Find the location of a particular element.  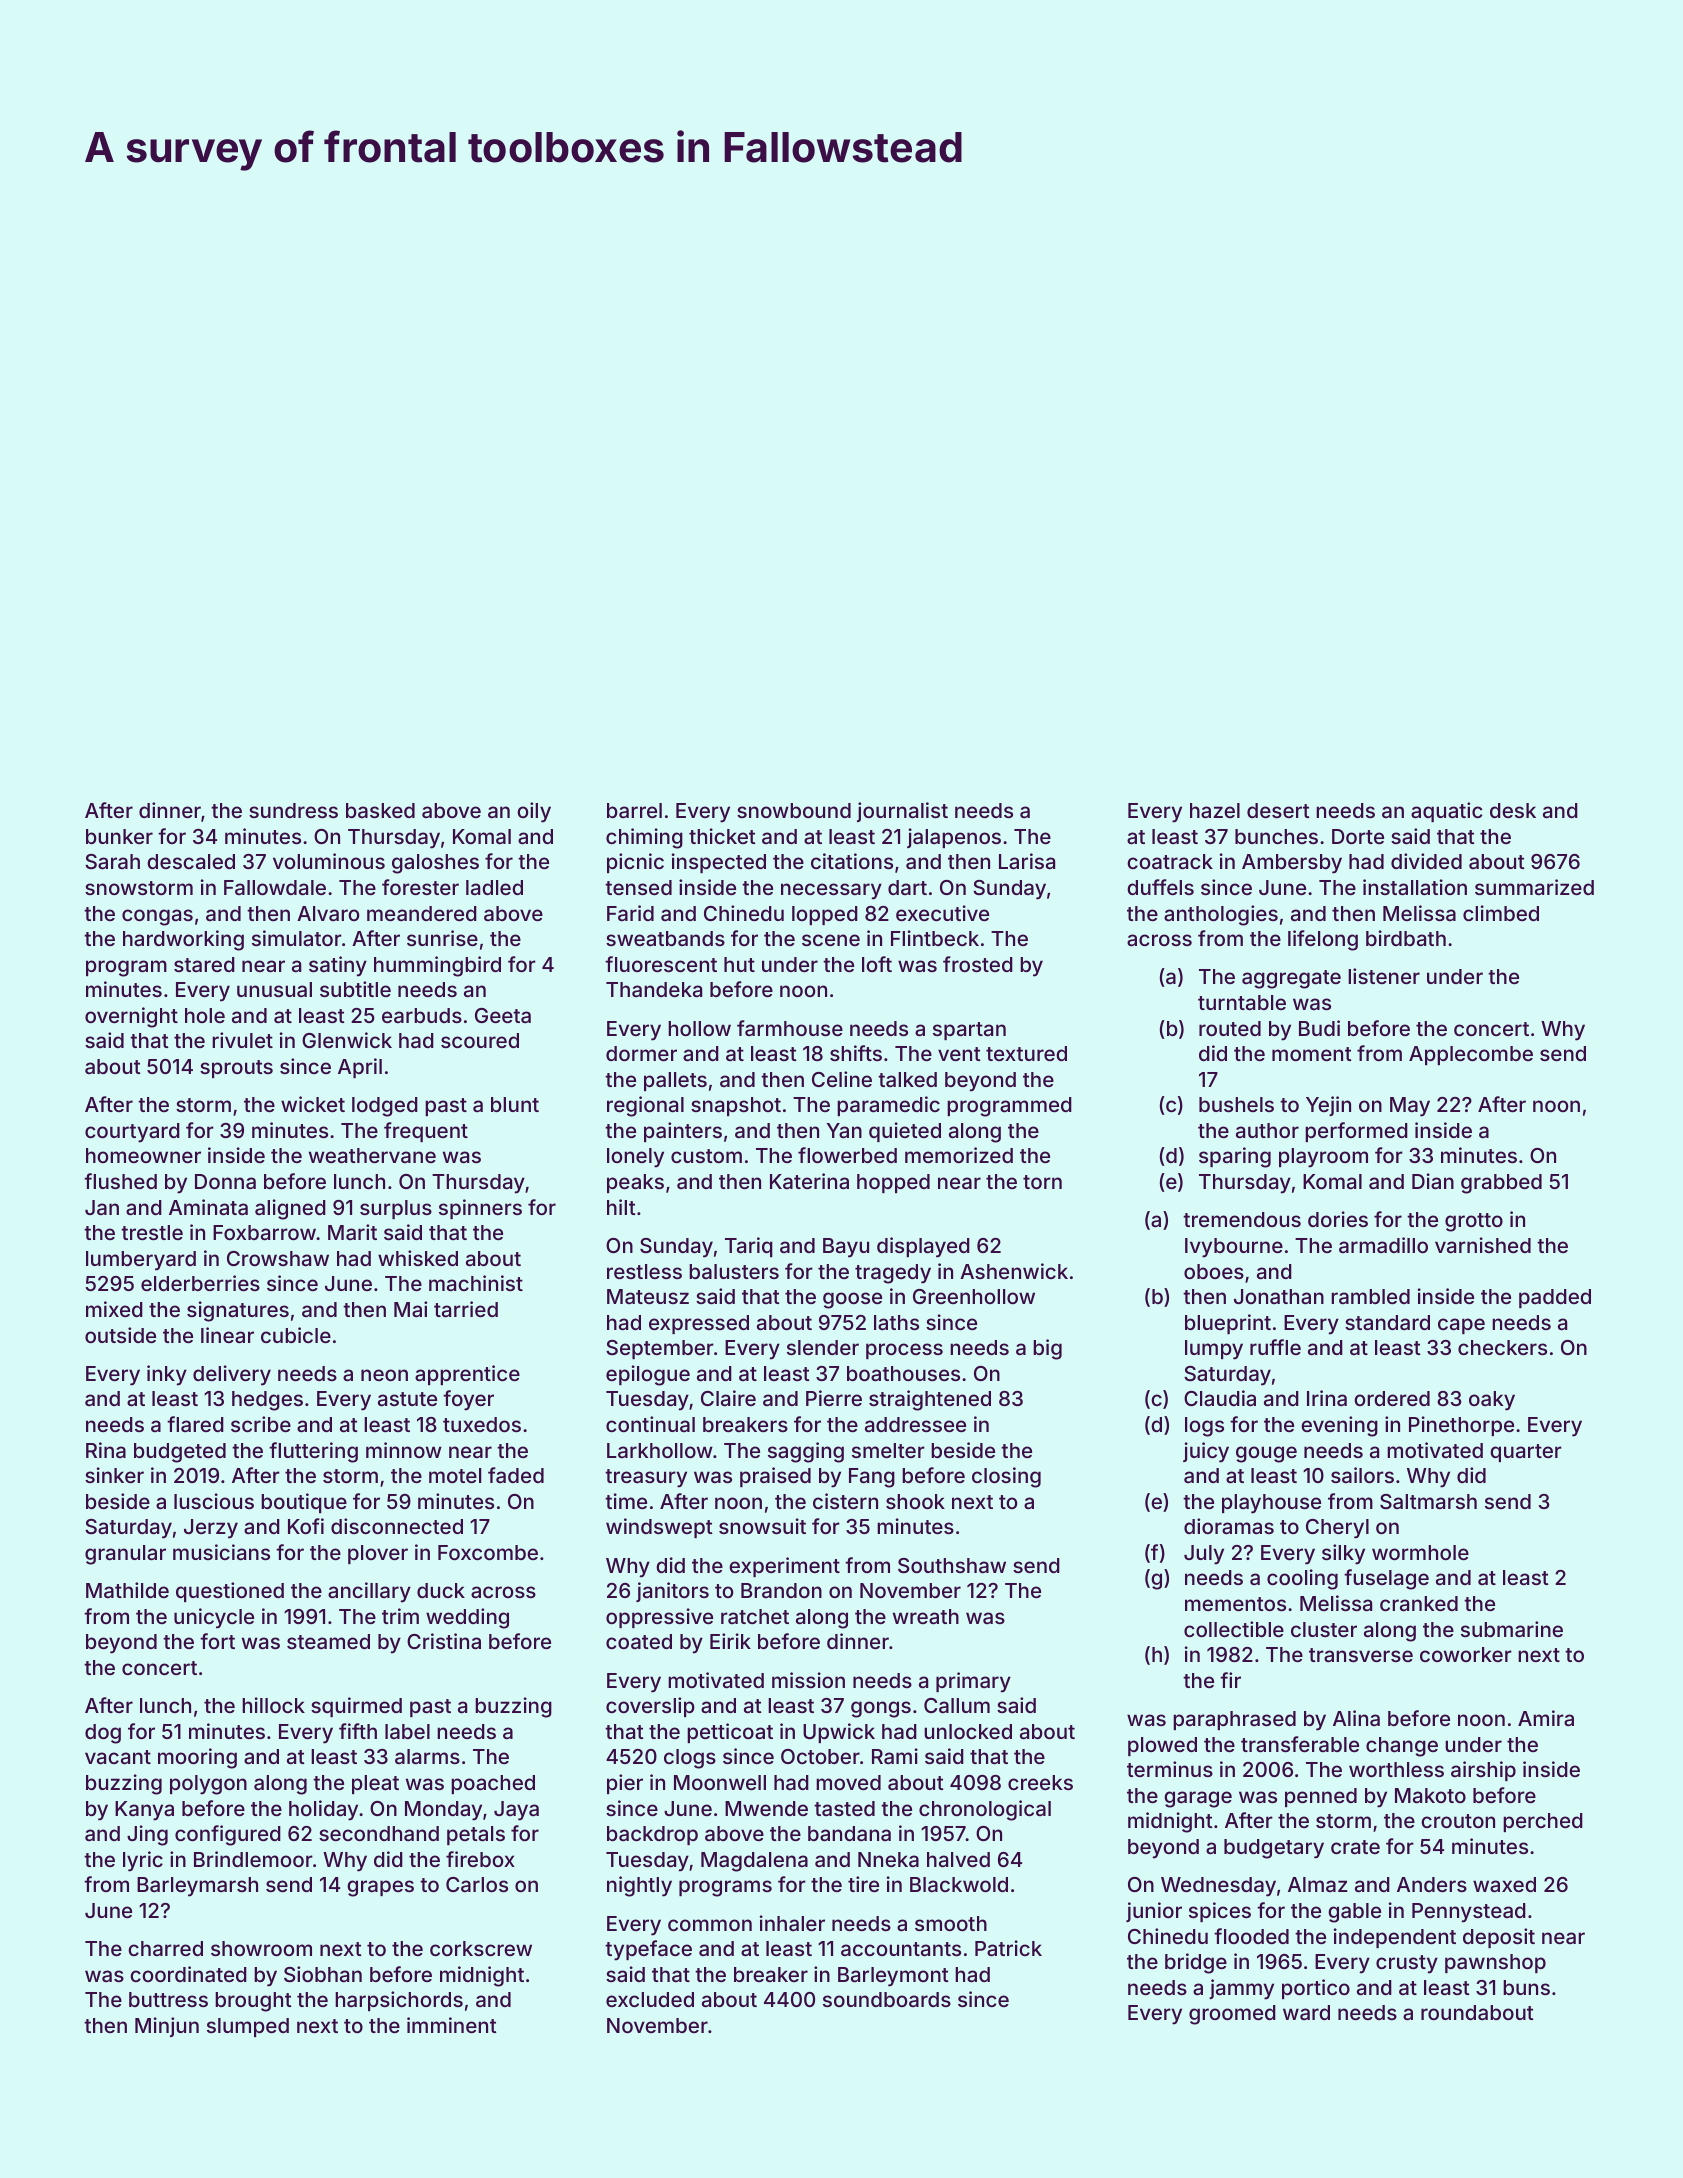

soundboards is located at coordinates (887, 1999).
